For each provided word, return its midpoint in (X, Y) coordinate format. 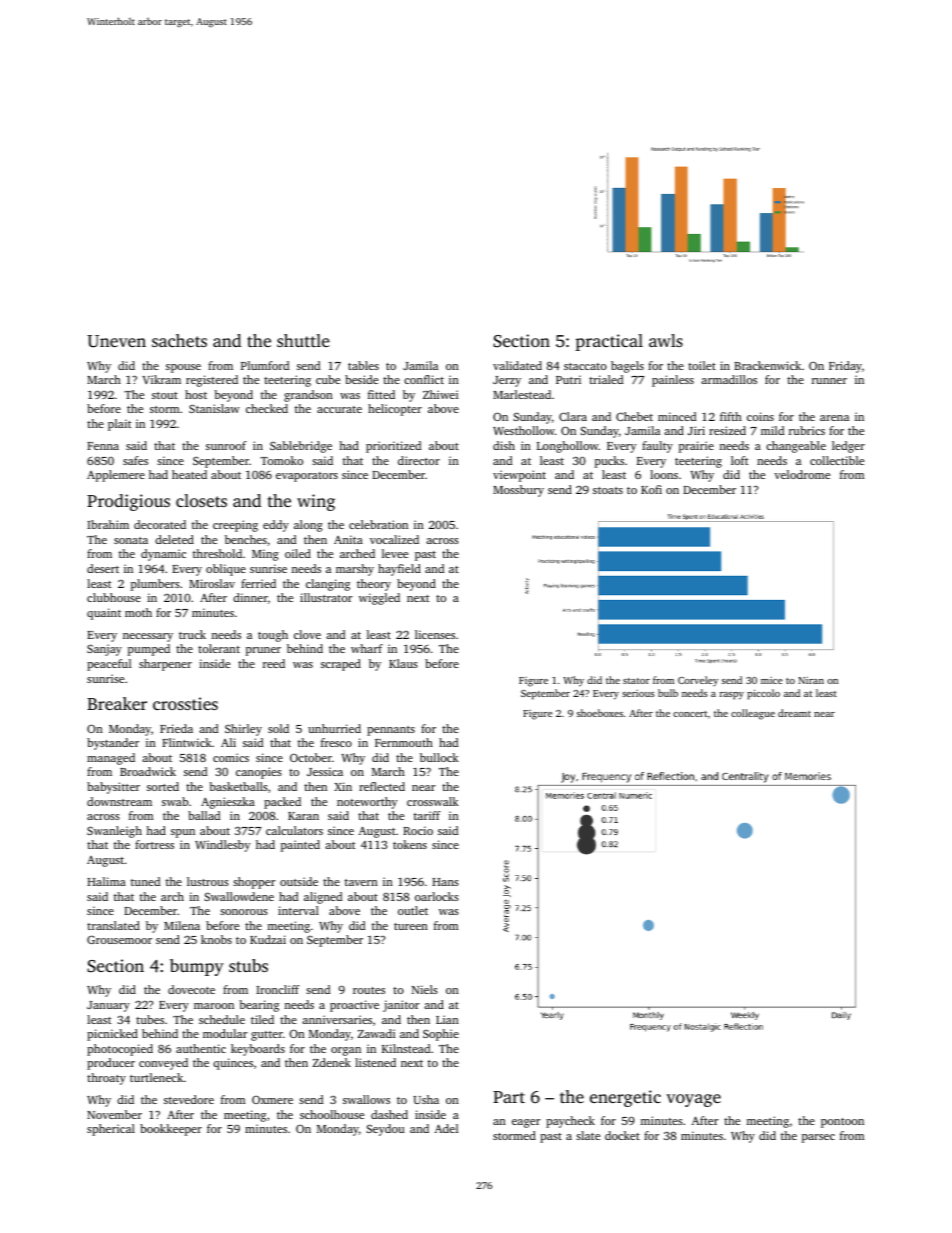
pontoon (842, 1123)
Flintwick (187, 742)
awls (666, 340)
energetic (625, 1098)
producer (111, 1064)
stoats (608, 490)
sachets (179, 340)
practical (609, 342)
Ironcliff (277, 989)
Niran (811, 680)
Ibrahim (108, 524)
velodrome (802, 474)
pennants (391, 731)
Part (509, 1097)
